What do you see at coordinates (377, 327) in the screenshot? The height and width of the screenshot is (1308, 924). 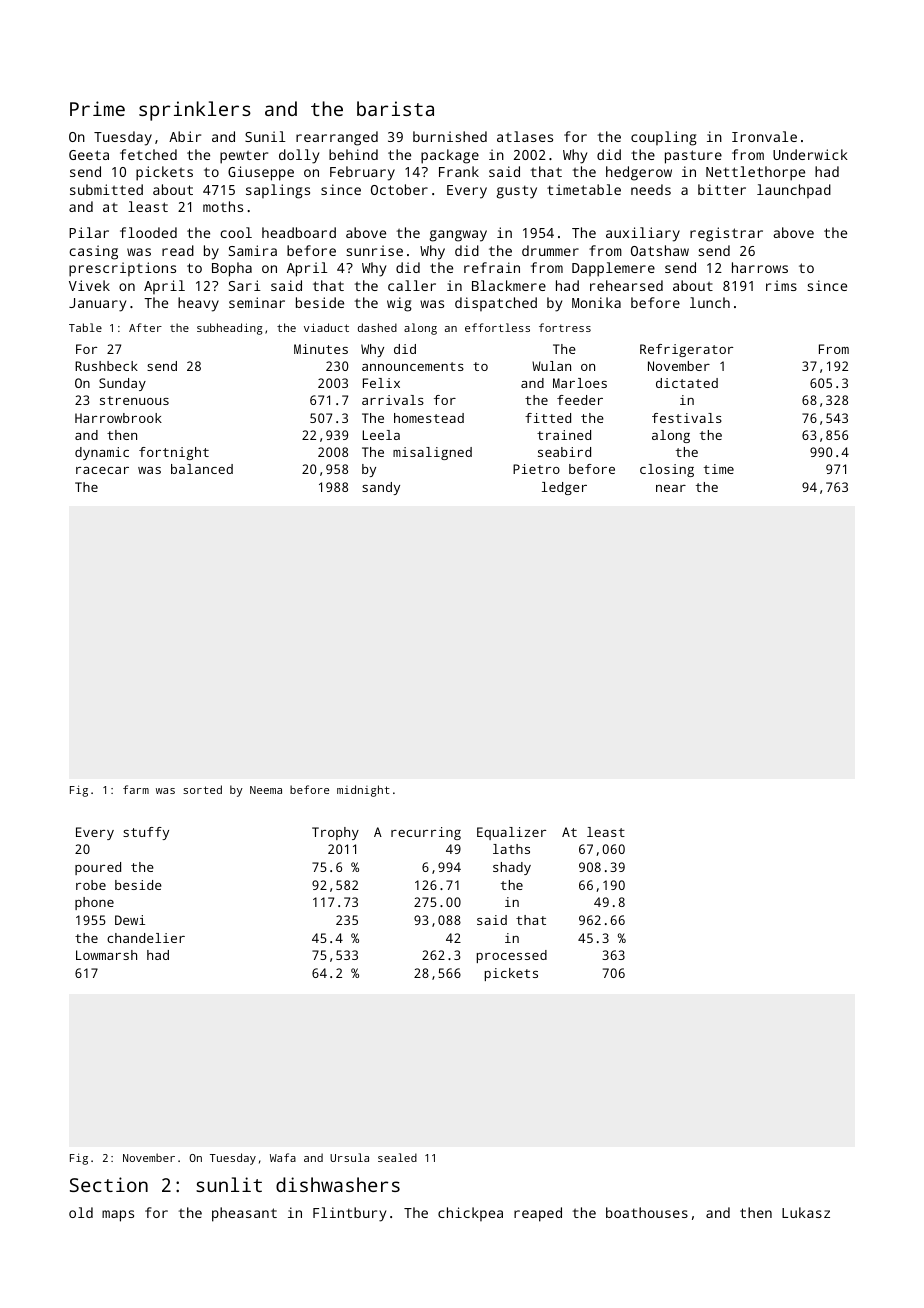 I see `dashed` at bounding box center [377, 327].
